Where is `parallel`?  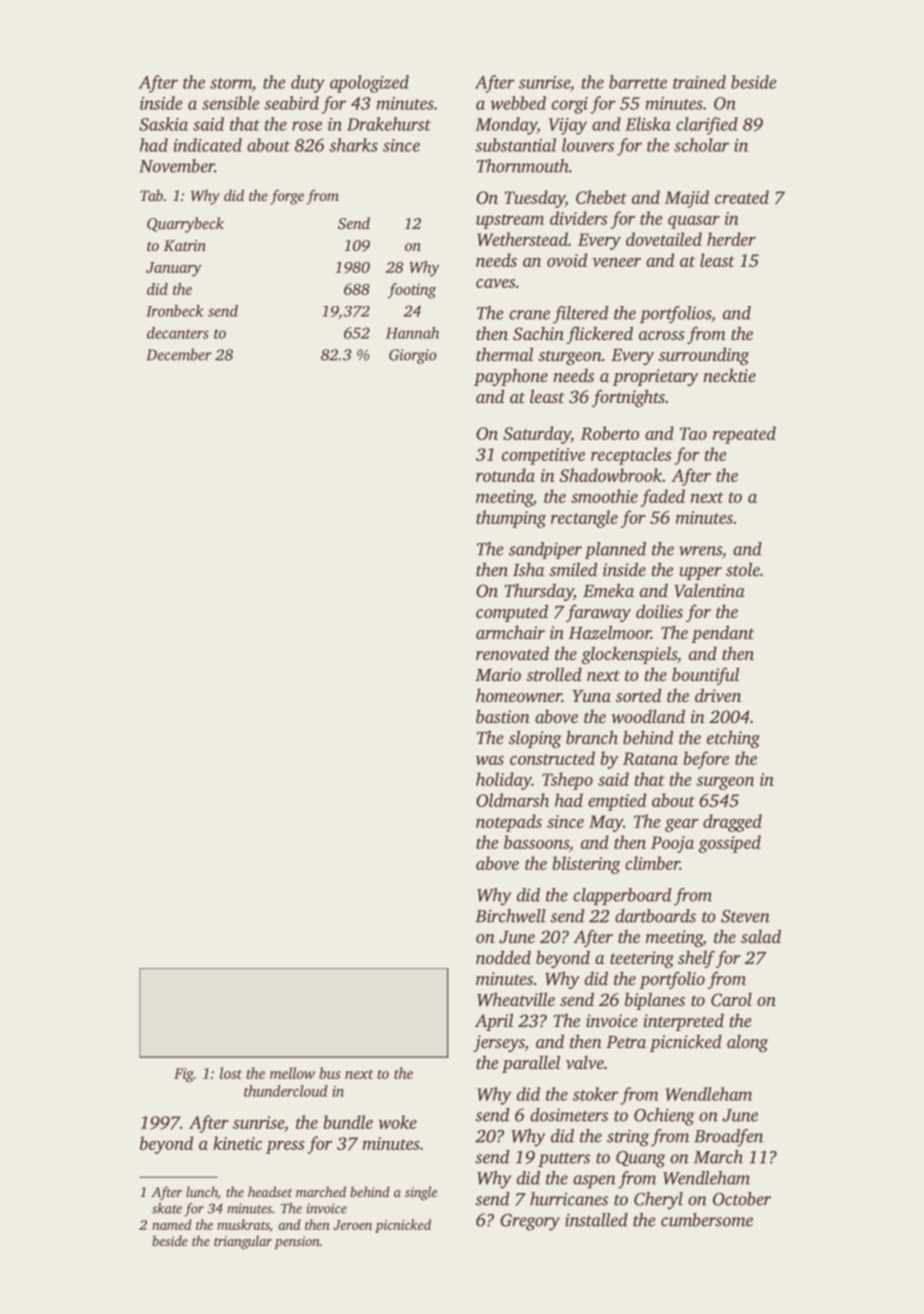
parallel is located at coordinates (531, 1064).
